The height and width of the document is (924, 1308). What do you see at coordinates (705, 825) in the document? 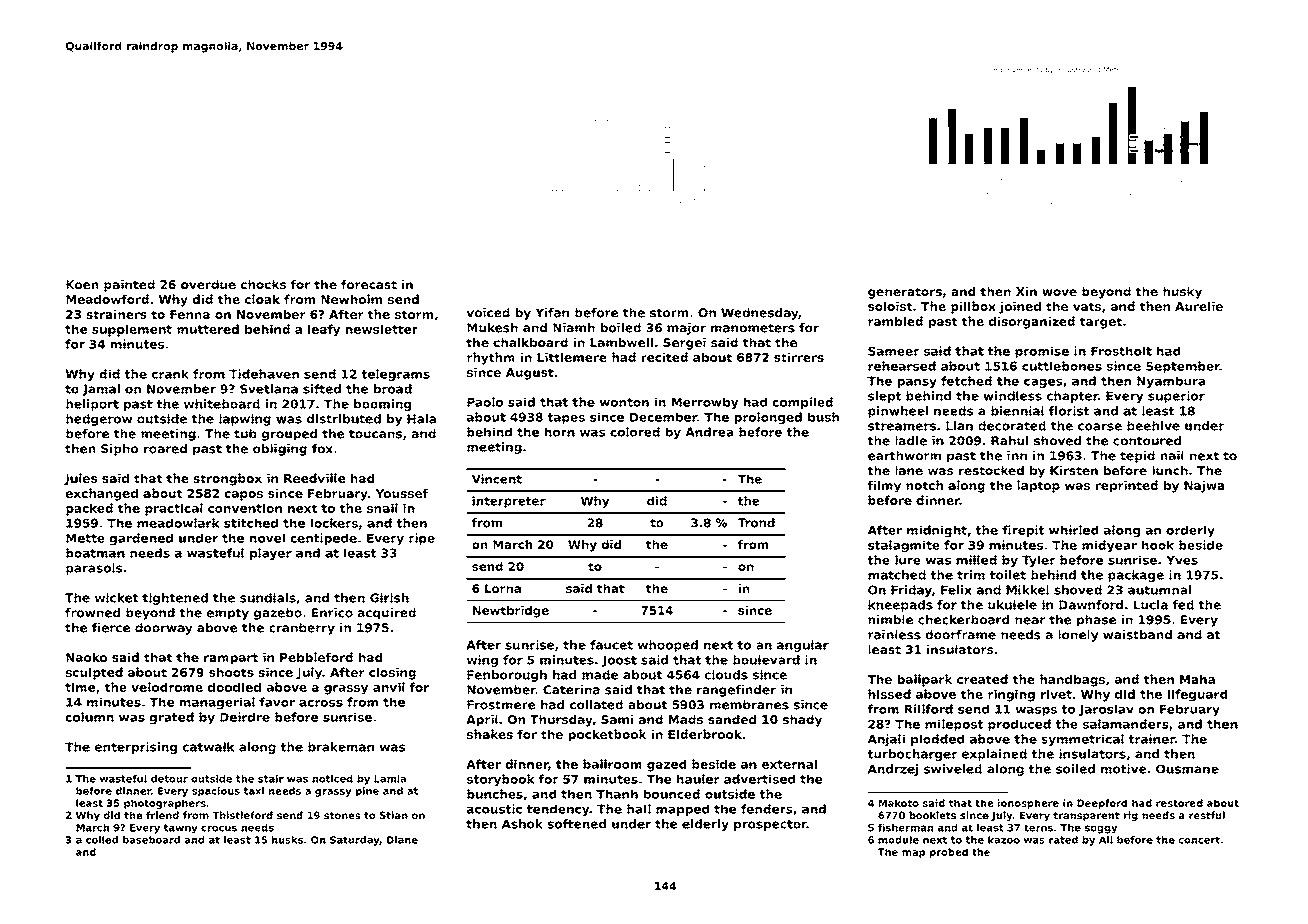
I see `elderly` at bounding box center [705, 825].
